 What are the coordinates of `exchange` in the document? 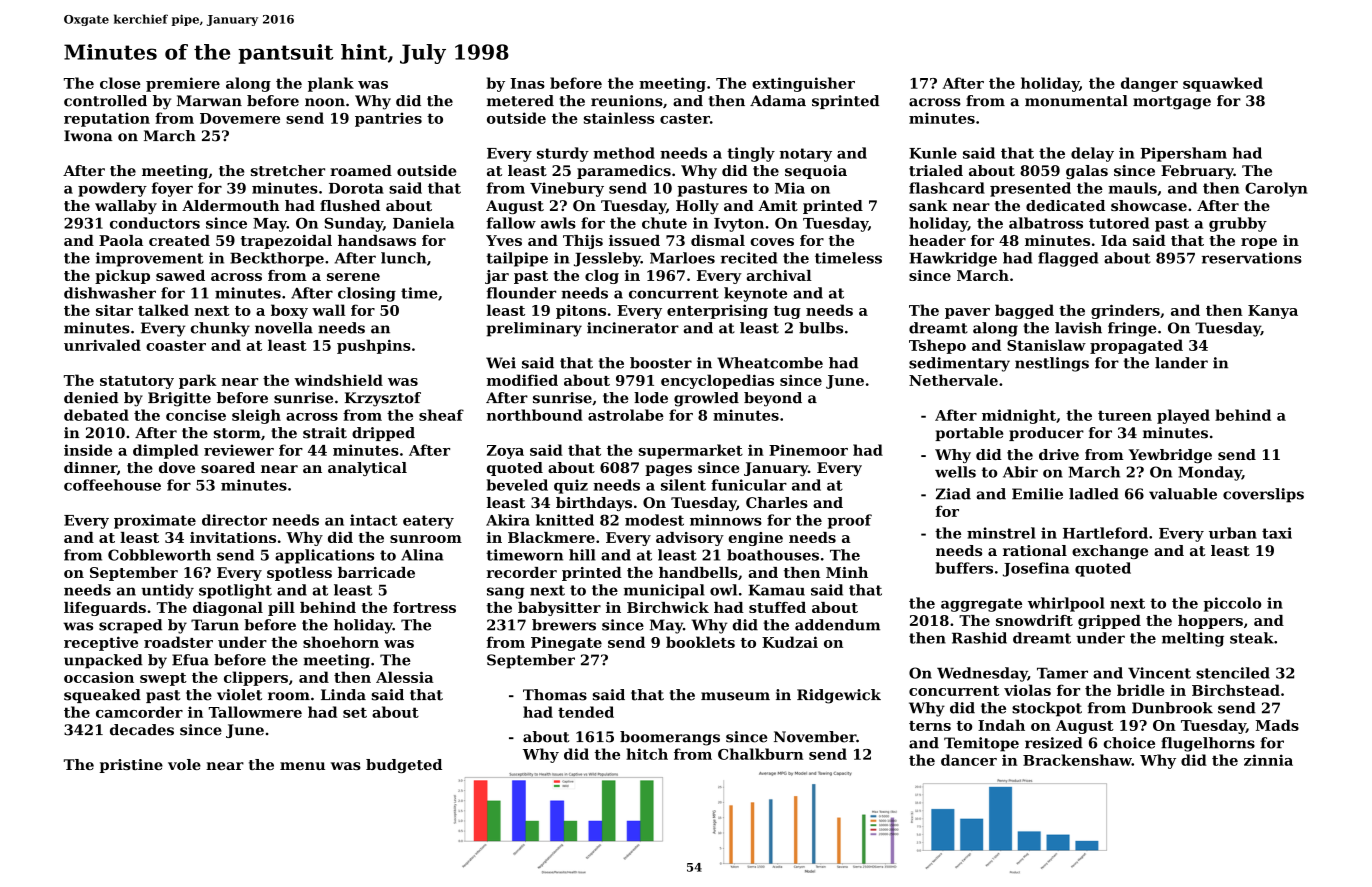 It's located at (1110, 552).
